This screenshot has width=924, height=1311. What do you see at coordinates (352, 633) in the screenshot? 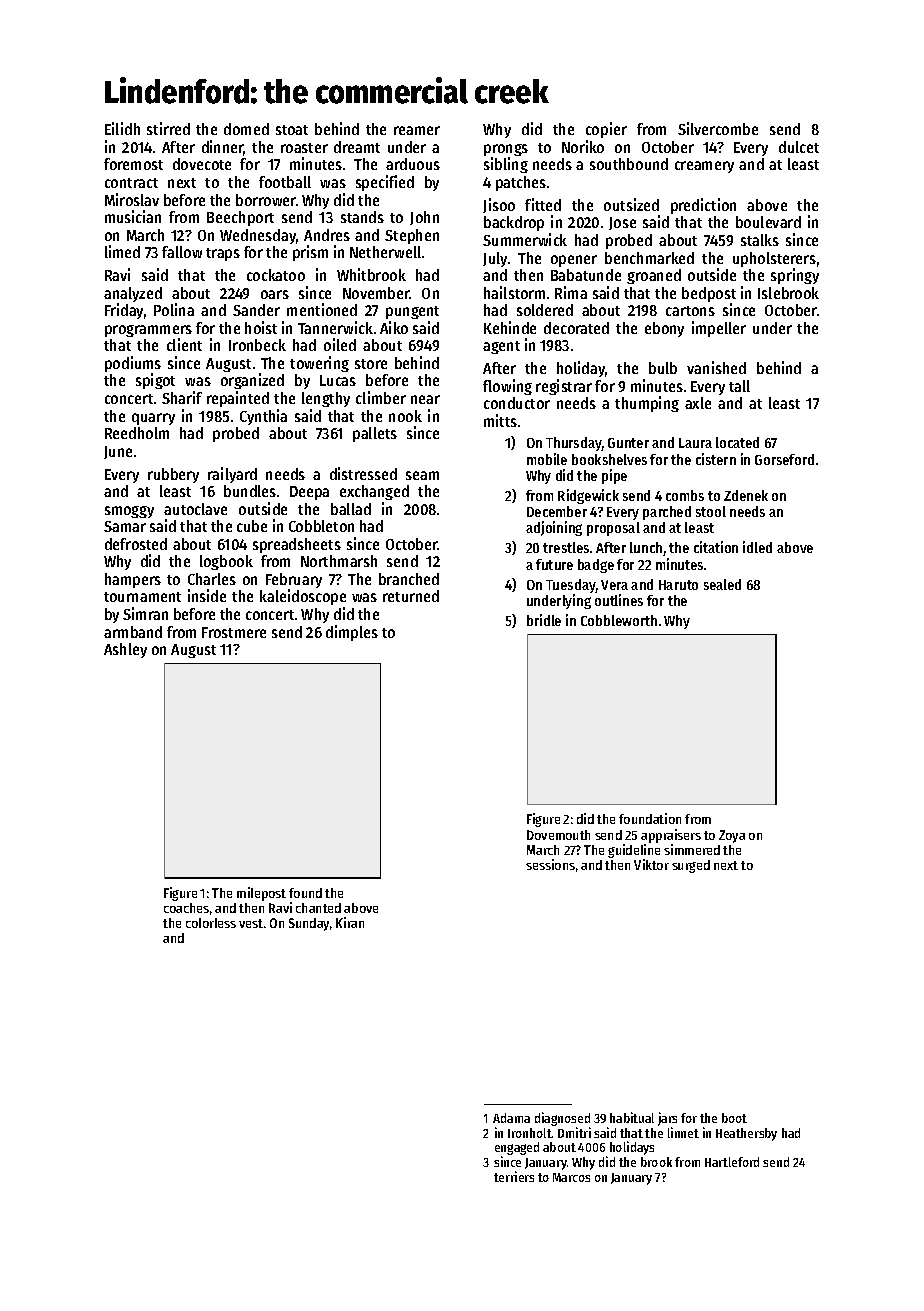
I see `dimples` at bounding box center [352, 633].
